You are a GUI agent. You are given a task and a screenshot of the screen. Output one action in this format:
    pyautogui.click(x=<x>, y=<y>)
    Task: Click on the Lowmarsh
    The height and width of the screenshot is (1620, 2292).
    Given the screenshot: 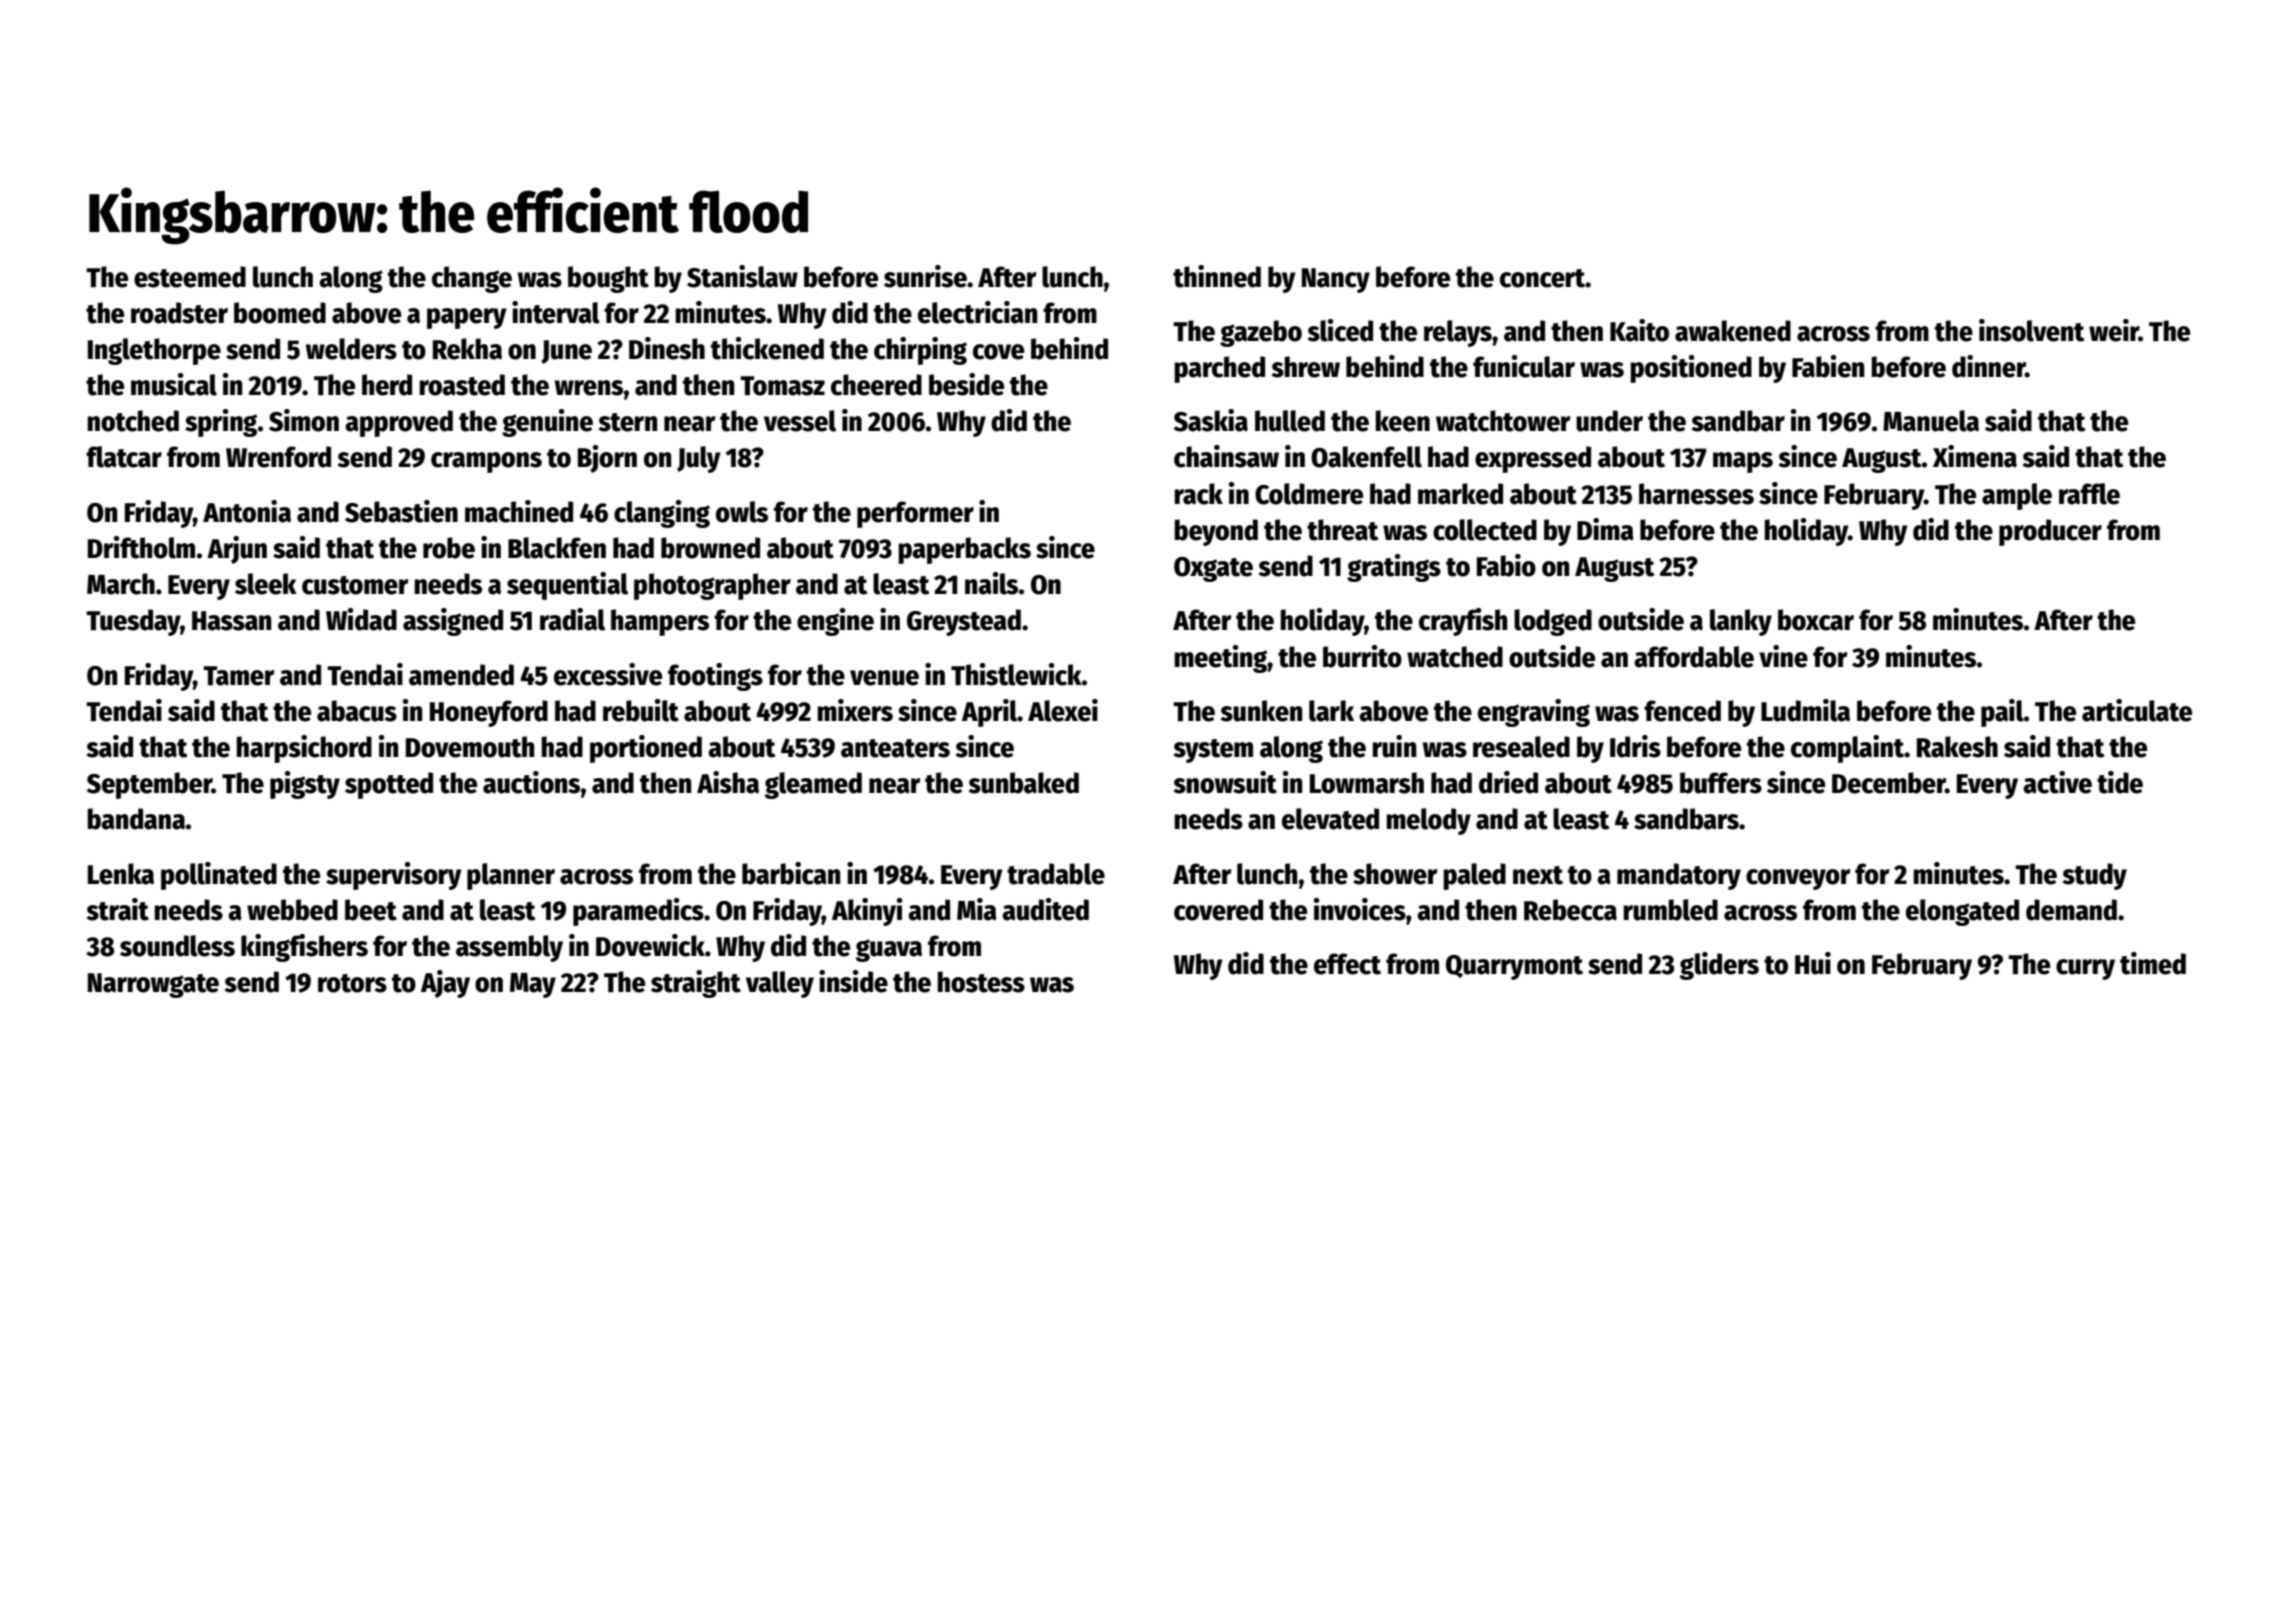 What is the action you would take?
    pyautogui.click(x=1367, y=783)
